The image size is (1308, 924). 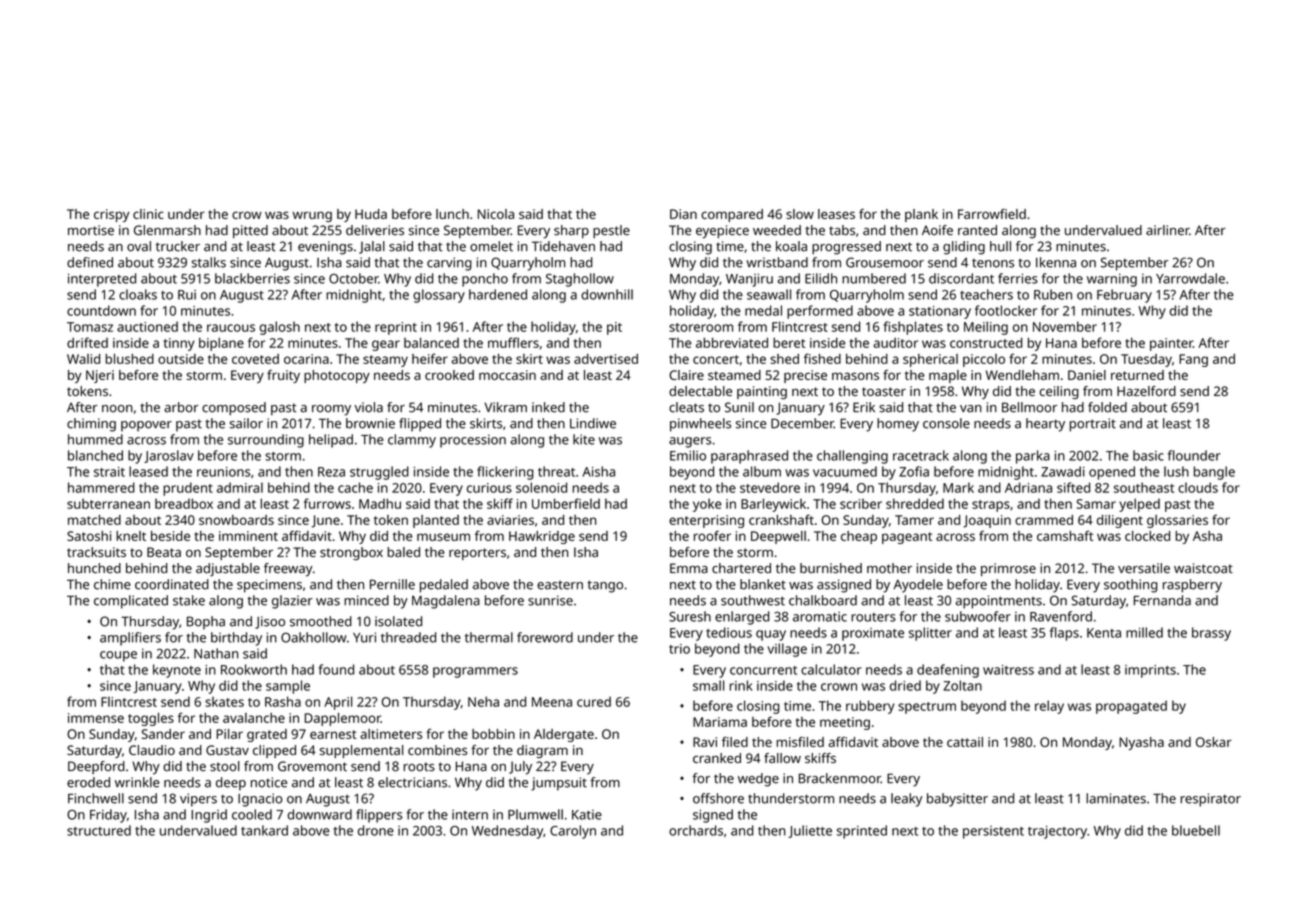 I want to click on Huda, so click(x=371, y=214).
